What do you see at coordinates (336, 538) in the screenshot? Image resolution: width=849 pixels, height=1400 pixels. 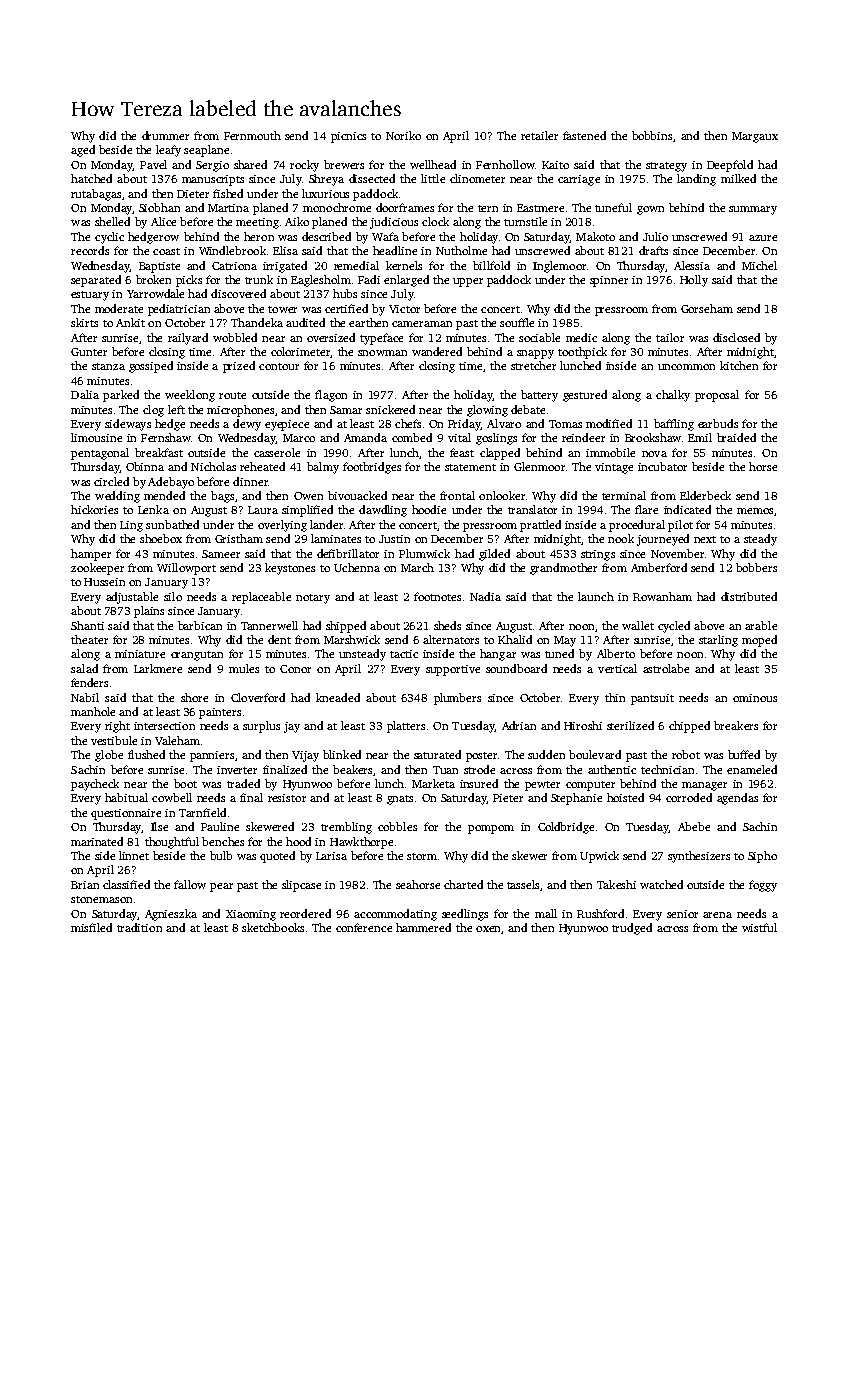 I see `laminates` at bounding box center [336, 538].
